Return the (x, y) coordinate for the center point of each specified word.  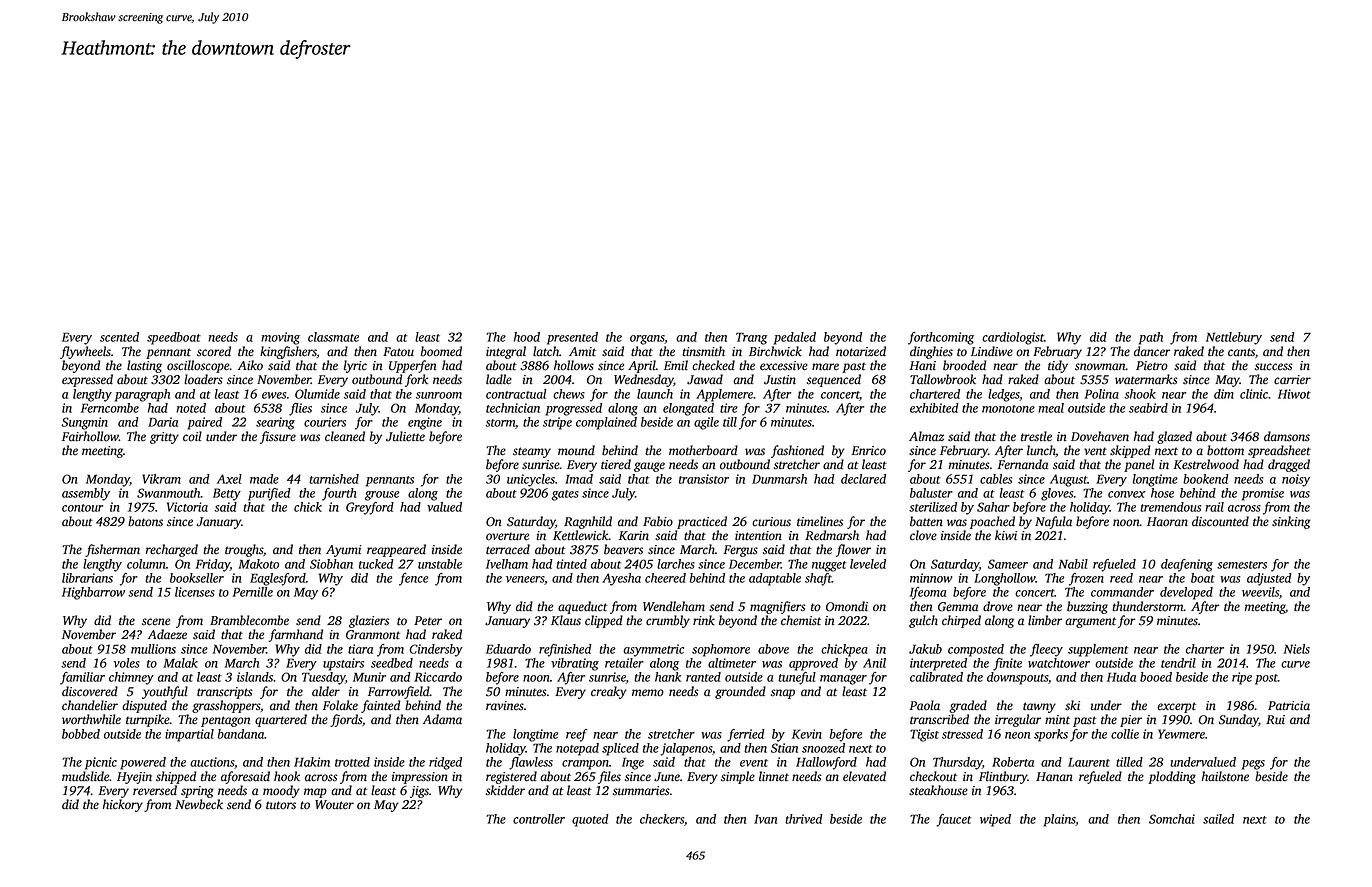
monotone (1008, 409)
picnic (101, 763)
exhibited (934, 408)
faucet (954, 820)
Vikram (161, 479)
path (1151, 338)
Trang (751, 338)
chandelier (90, 705)
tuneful (797, 678)
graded (968, 706)
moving (280, 338)
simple (738, 777)
